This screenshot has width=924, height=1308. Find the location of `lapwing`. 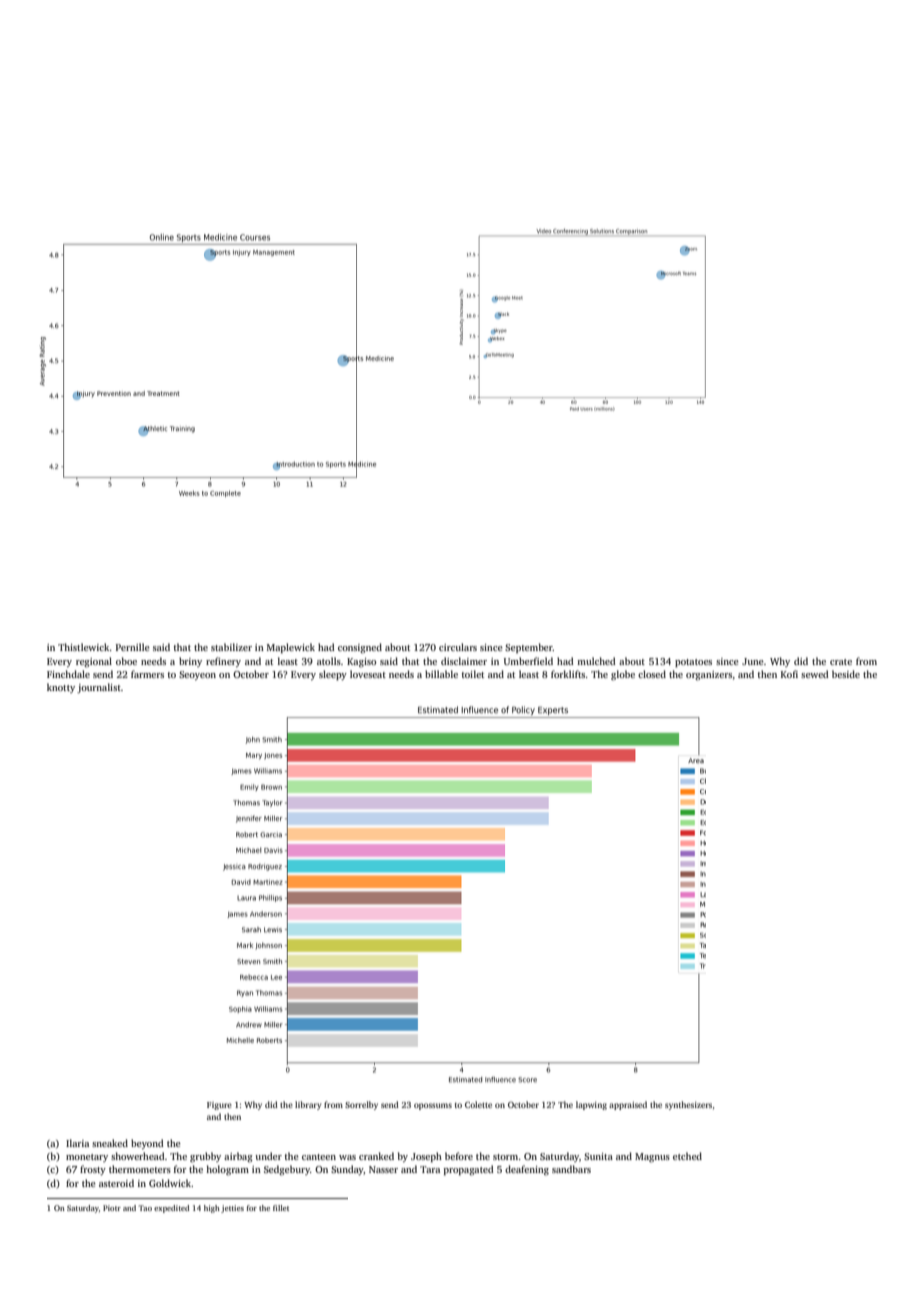

lapwing is located at coordinates (591, 1105).
